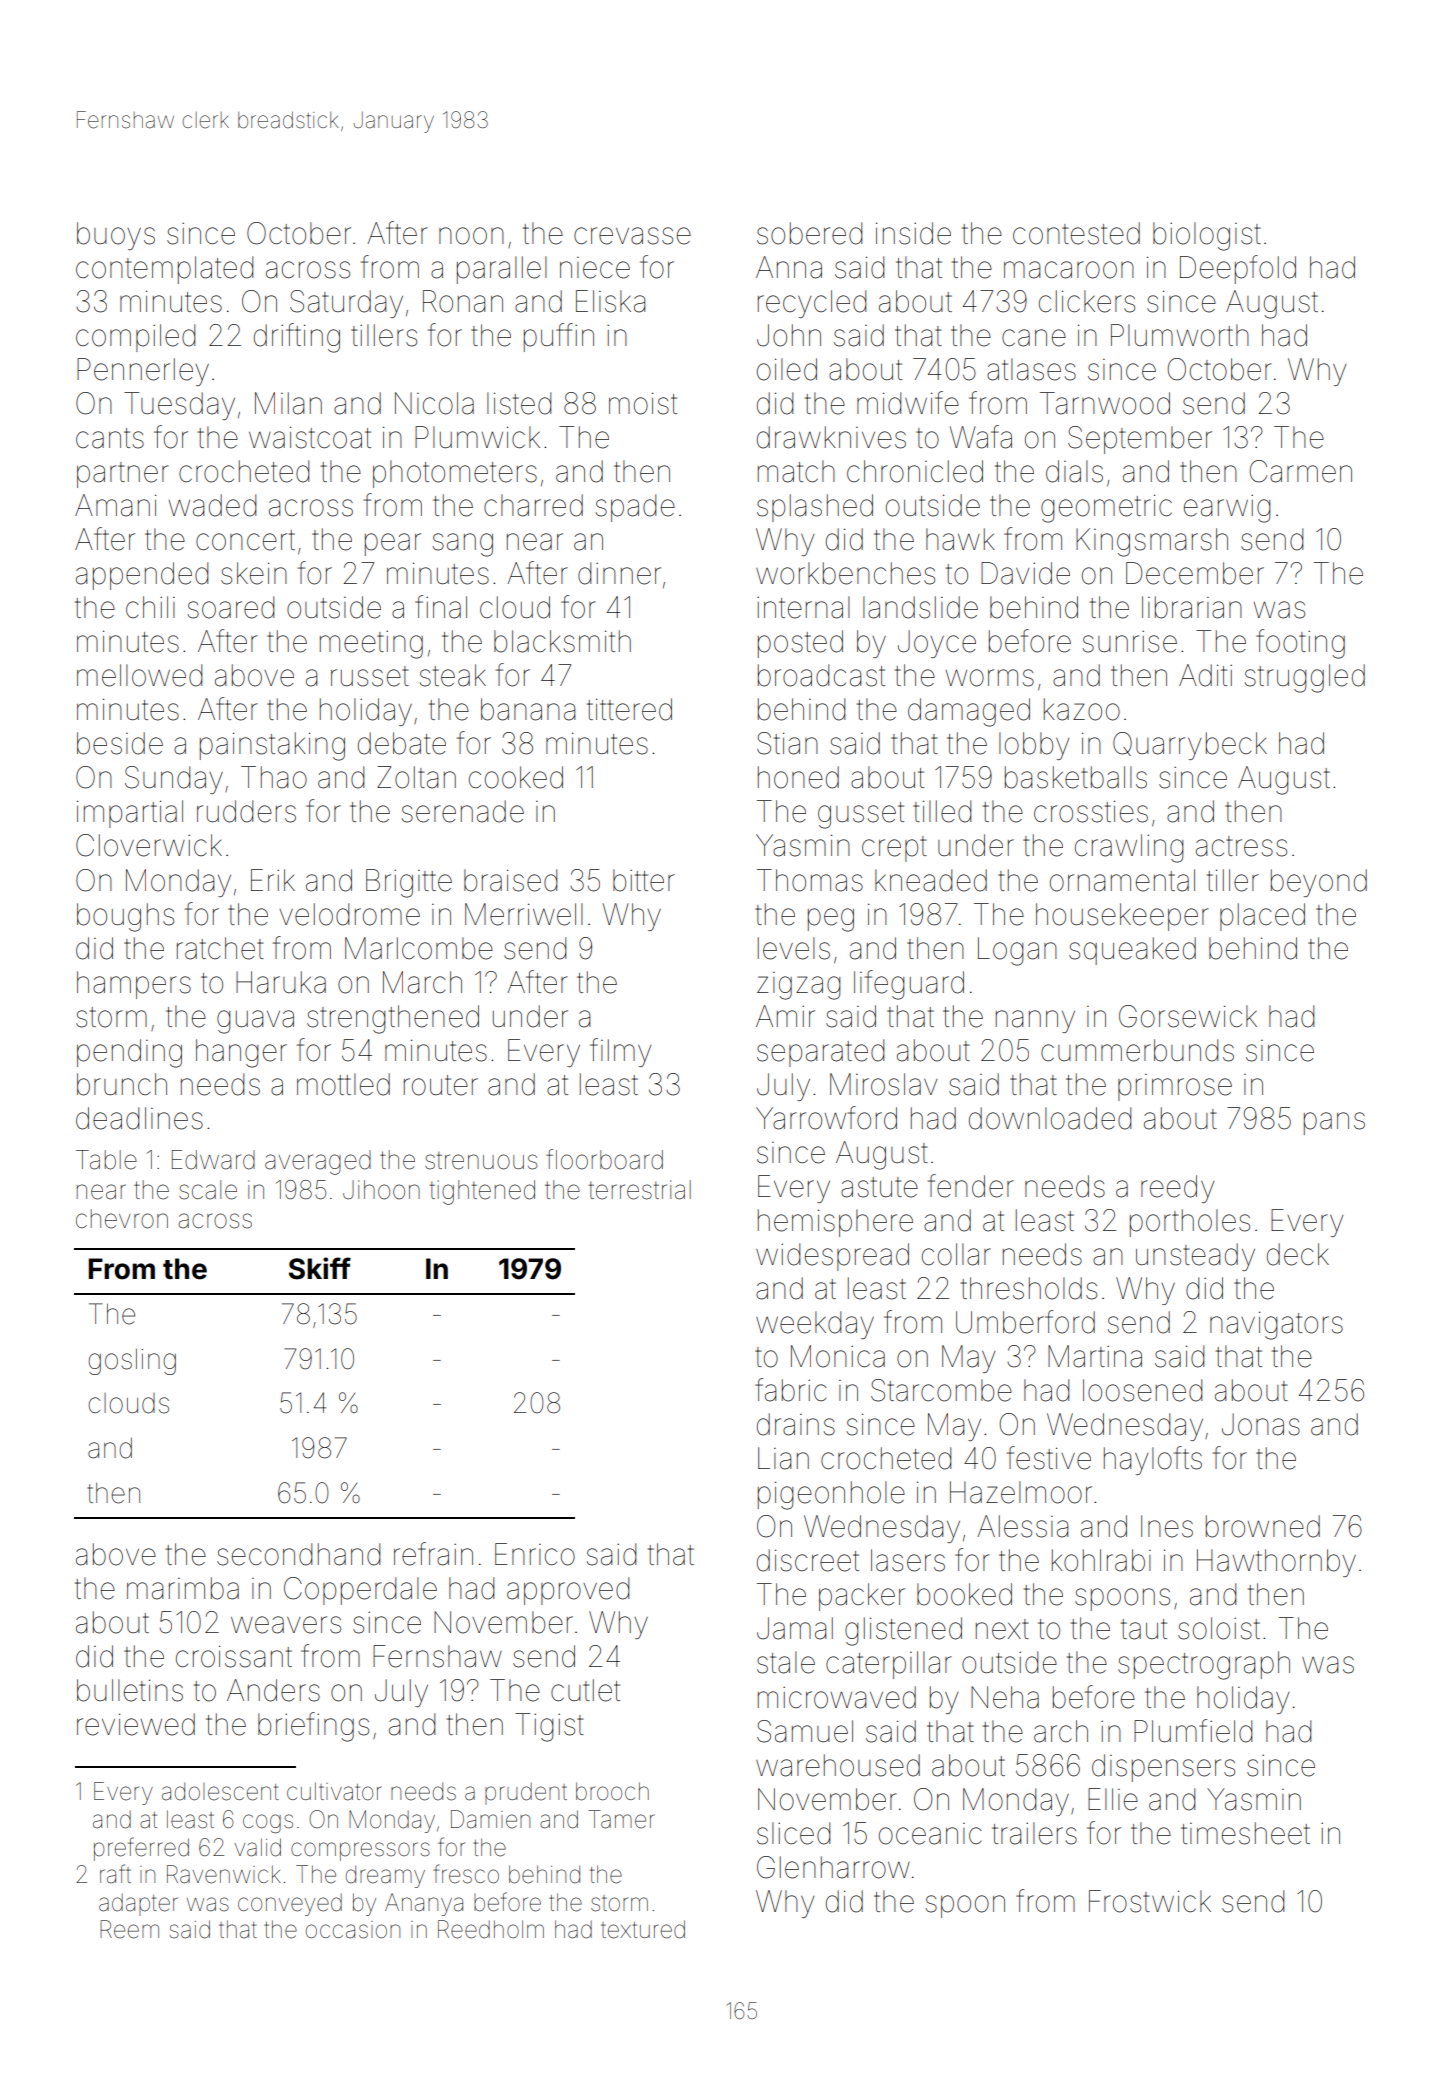 The image size is (1450, 2100). I want to click on Saturday, so click(346, 304).
